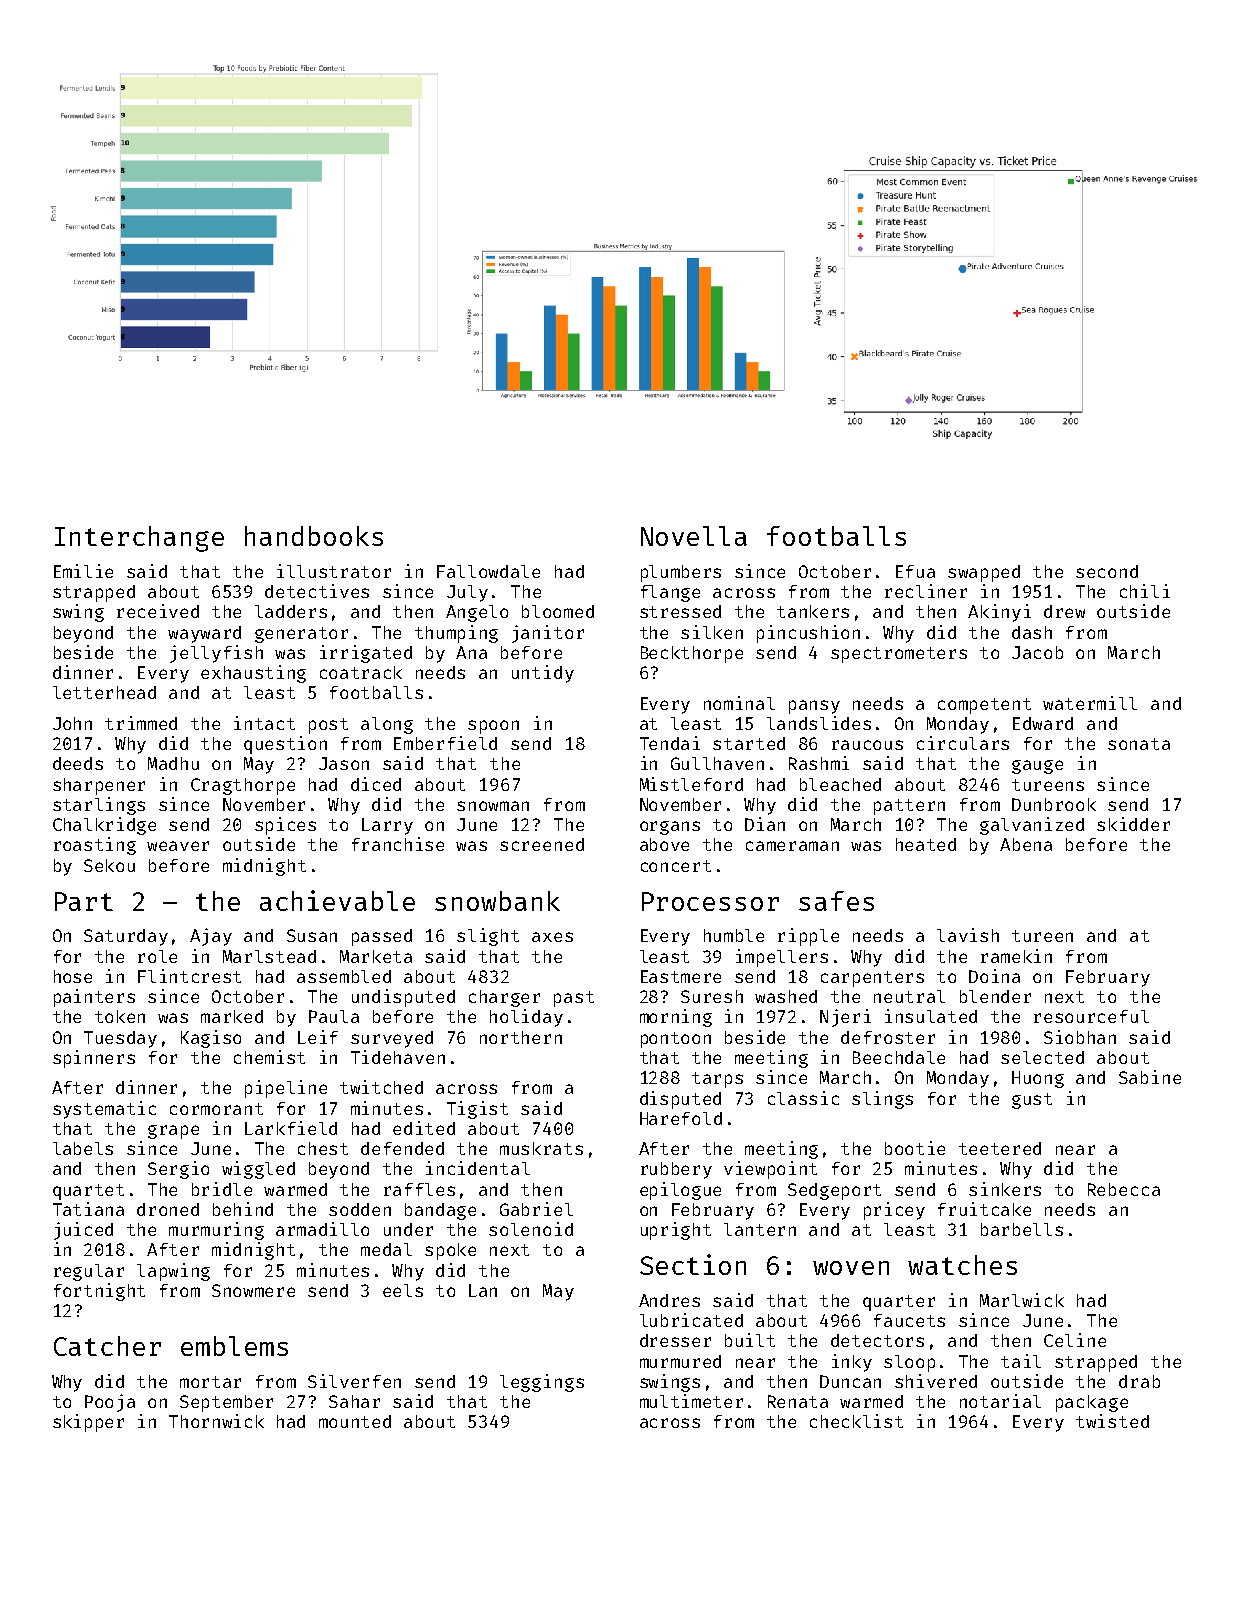  What do you see at coordinates (398, 1057) in the image?
I see `Tidehaven` at bounding box center [398, 1057].
